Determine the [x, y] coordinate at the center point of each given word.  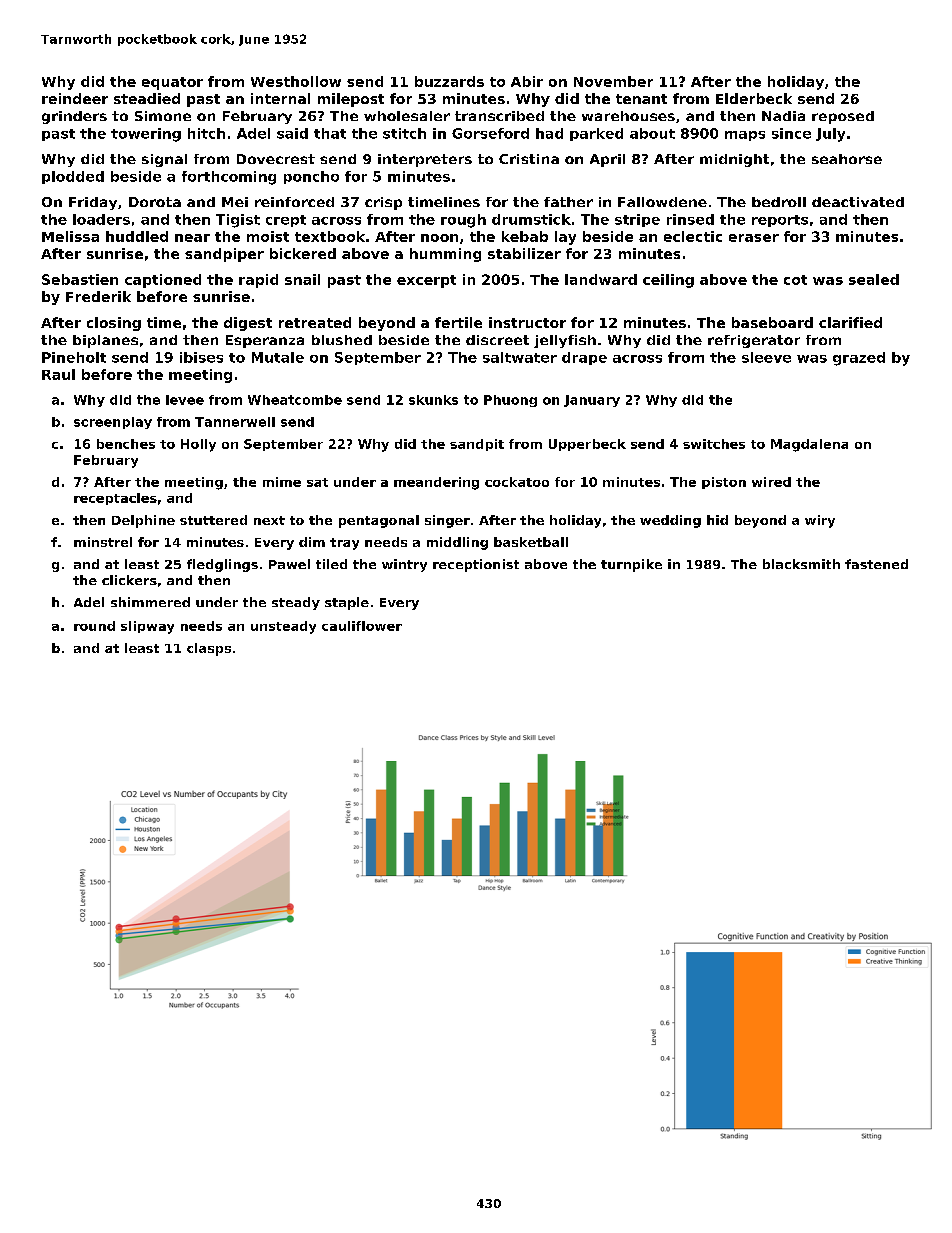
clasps [209, 649]
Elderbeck [754, 98]
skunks [433, 400]
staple [347, 603]
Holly [198, 445]
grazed [859, 359]
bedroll [779, 202]
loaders [101, 219]
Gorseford [490, 133]
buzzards [449, 81]
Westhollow [296, 81]
